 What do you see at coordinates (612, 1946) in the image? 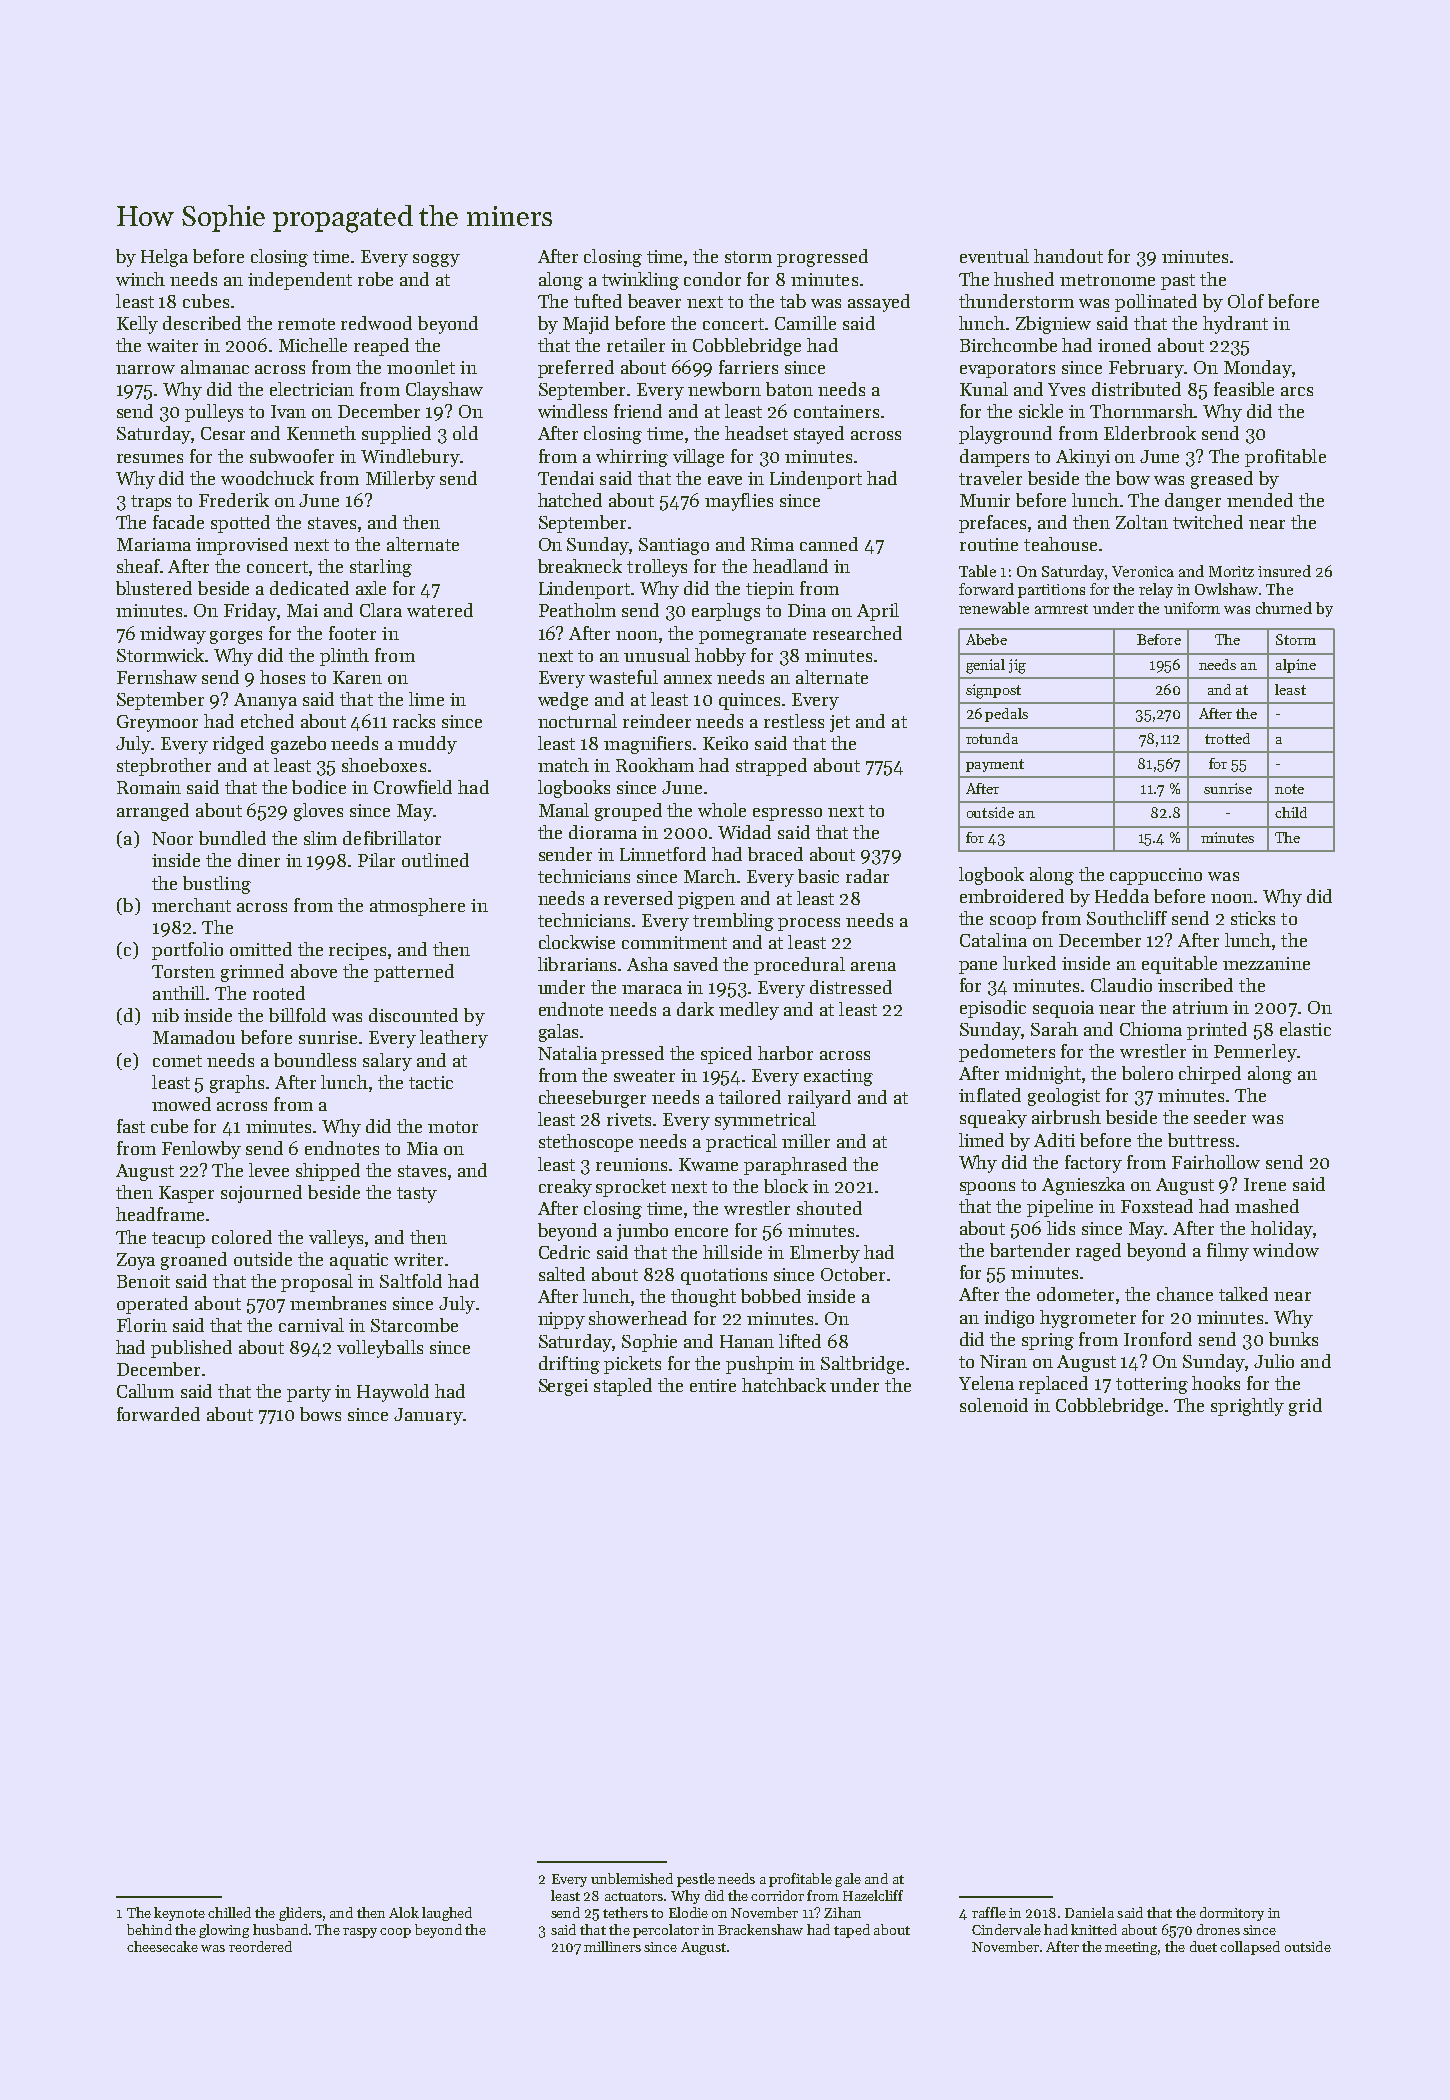
I see `milliners` at bounding box center [612, 1946].
